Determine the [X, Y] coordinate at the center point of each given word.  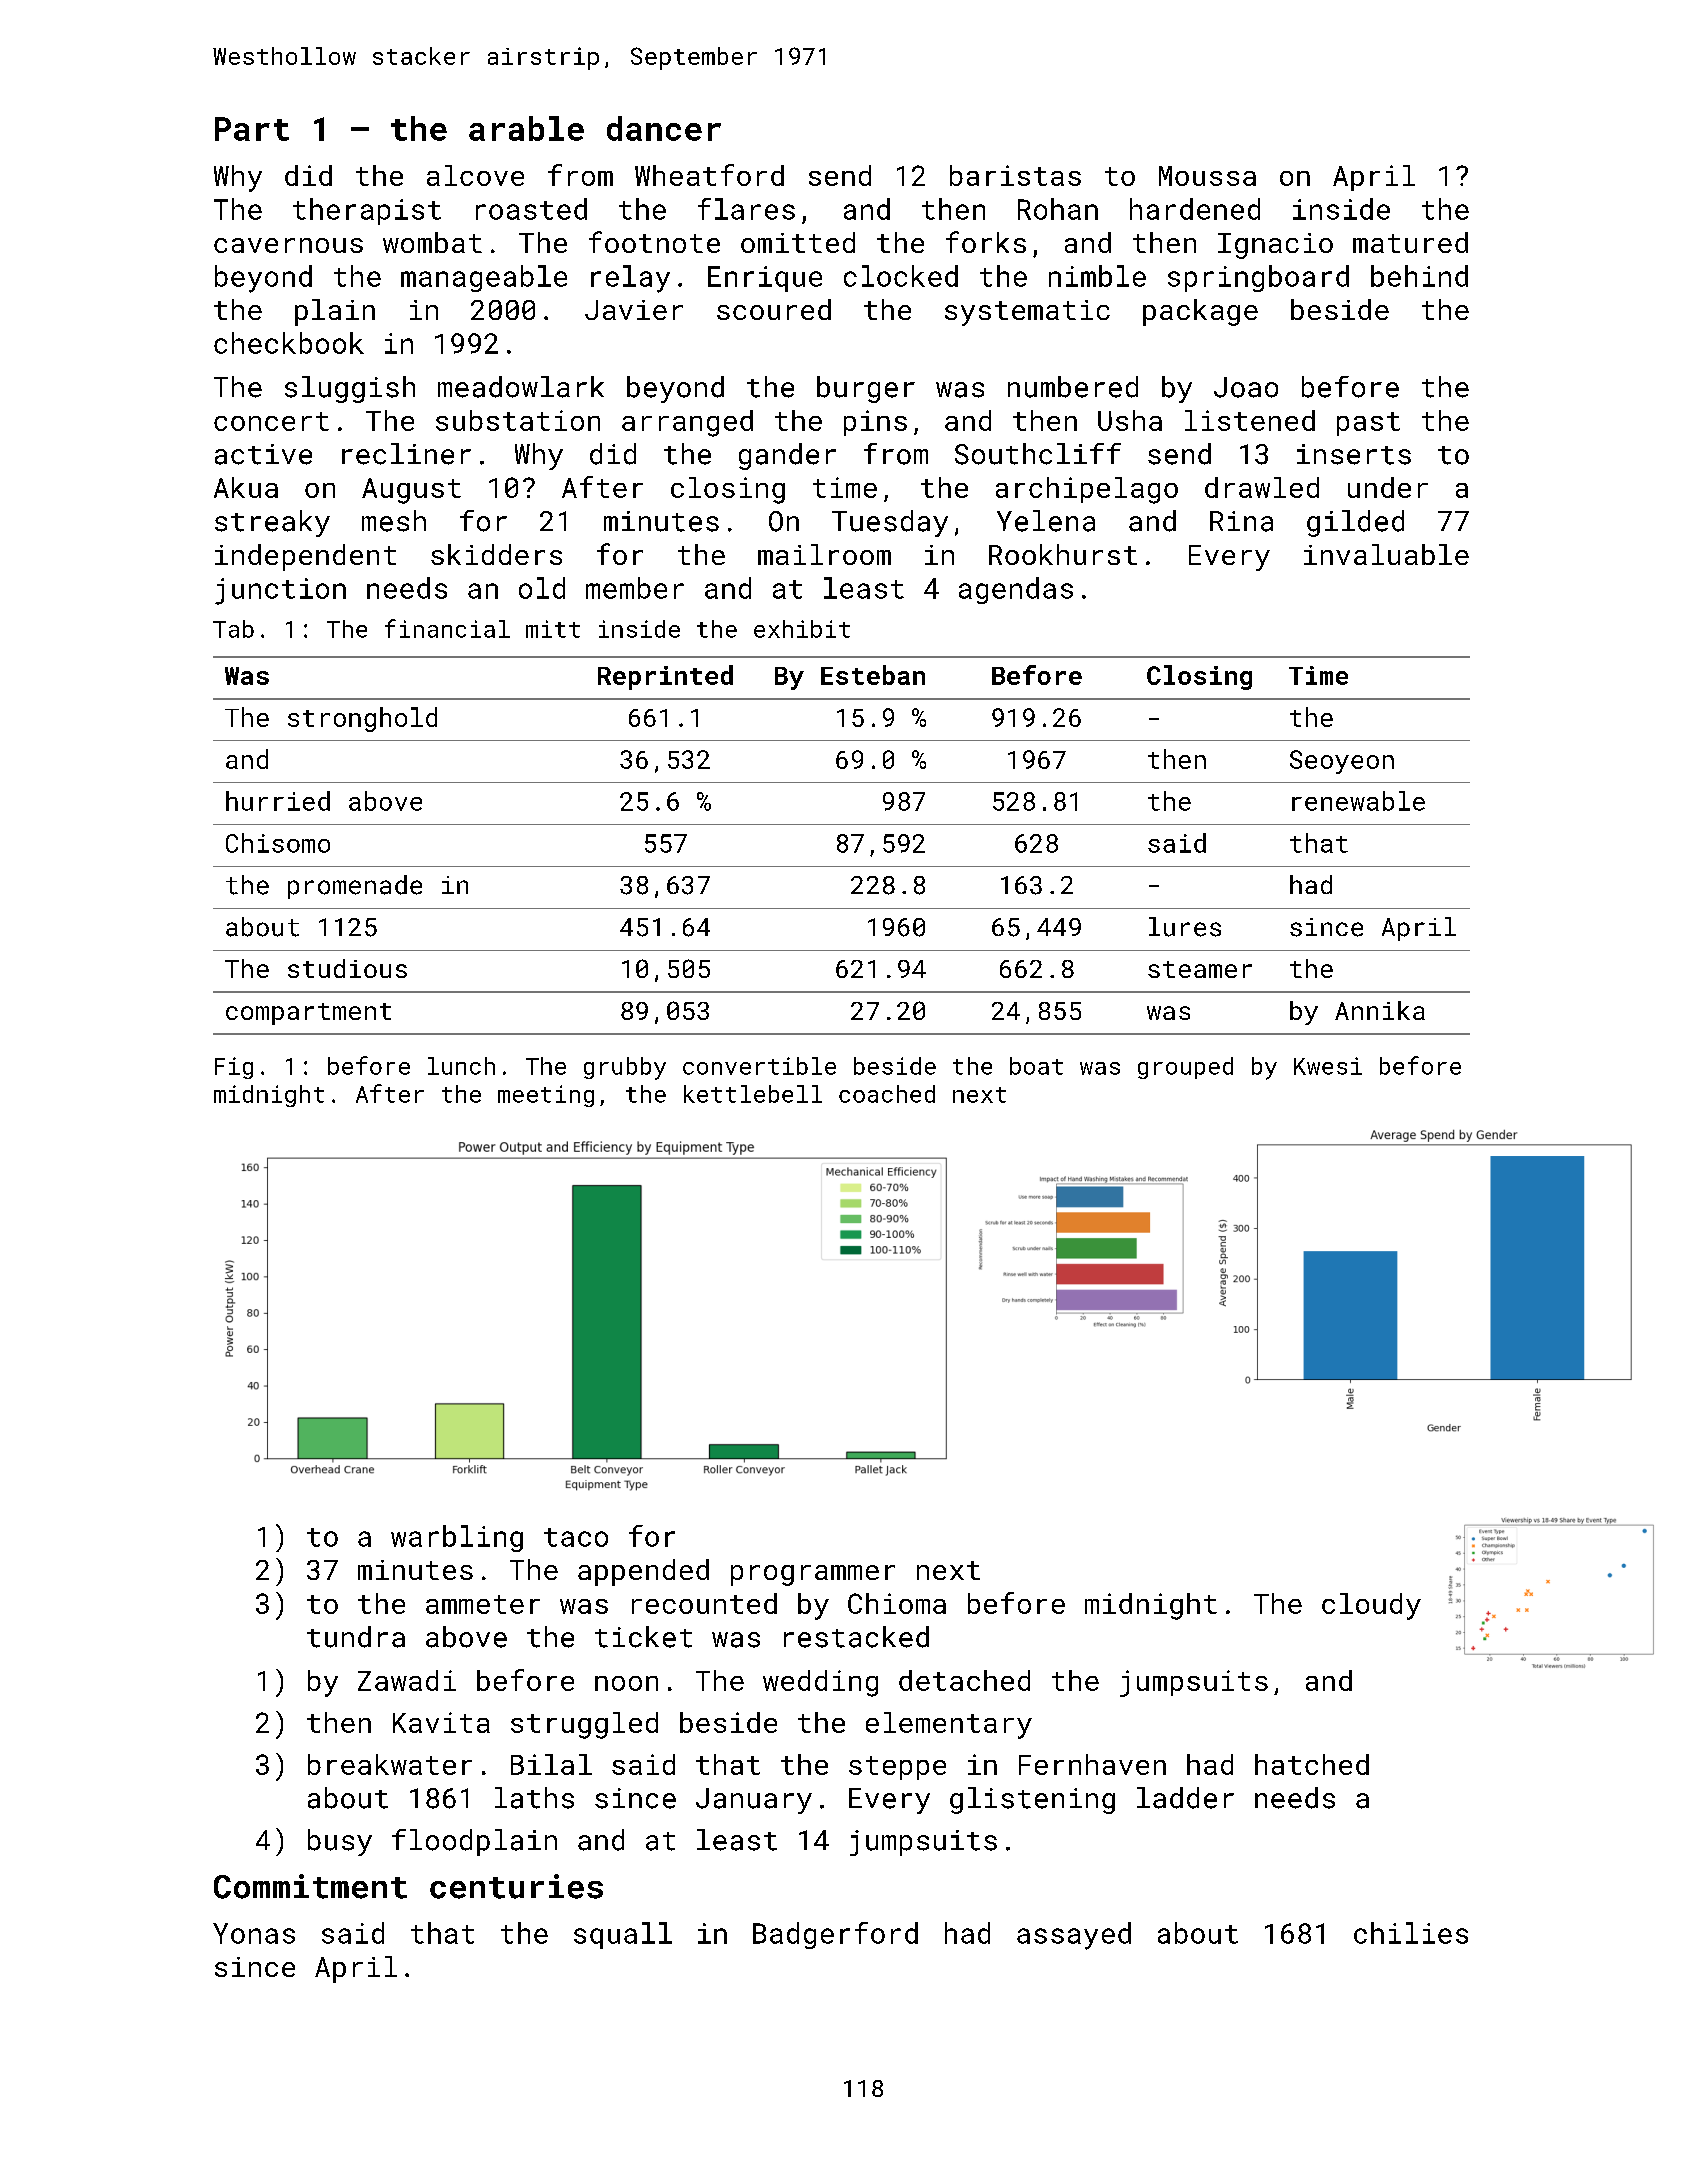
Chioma [897, 1603]
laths [534, 1798]
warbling [457, 1538]
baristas [1015, 175]
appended [643, 1572]
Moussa [1207, 176]
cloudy [1371, 1606]
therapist [367, 211]
